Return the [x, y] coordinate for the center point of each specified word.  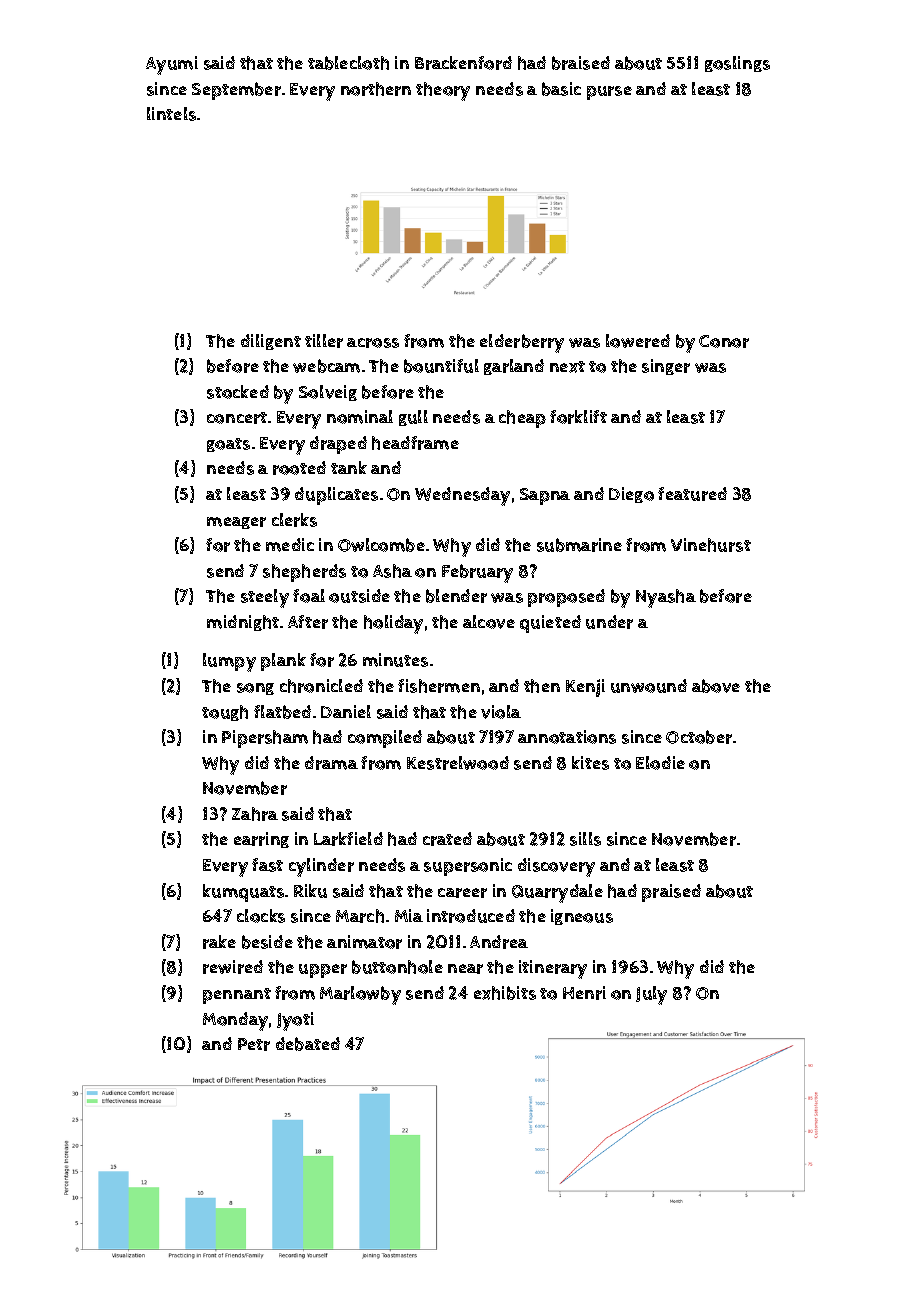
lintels [171, 114]
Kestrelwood [458, 763]
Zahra [255, 814]
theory [443, 91]
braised [581, 63]
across [373, 343]
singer [666, 367]
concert [237, 418]
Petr [254, 1044]
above [716, 686]
